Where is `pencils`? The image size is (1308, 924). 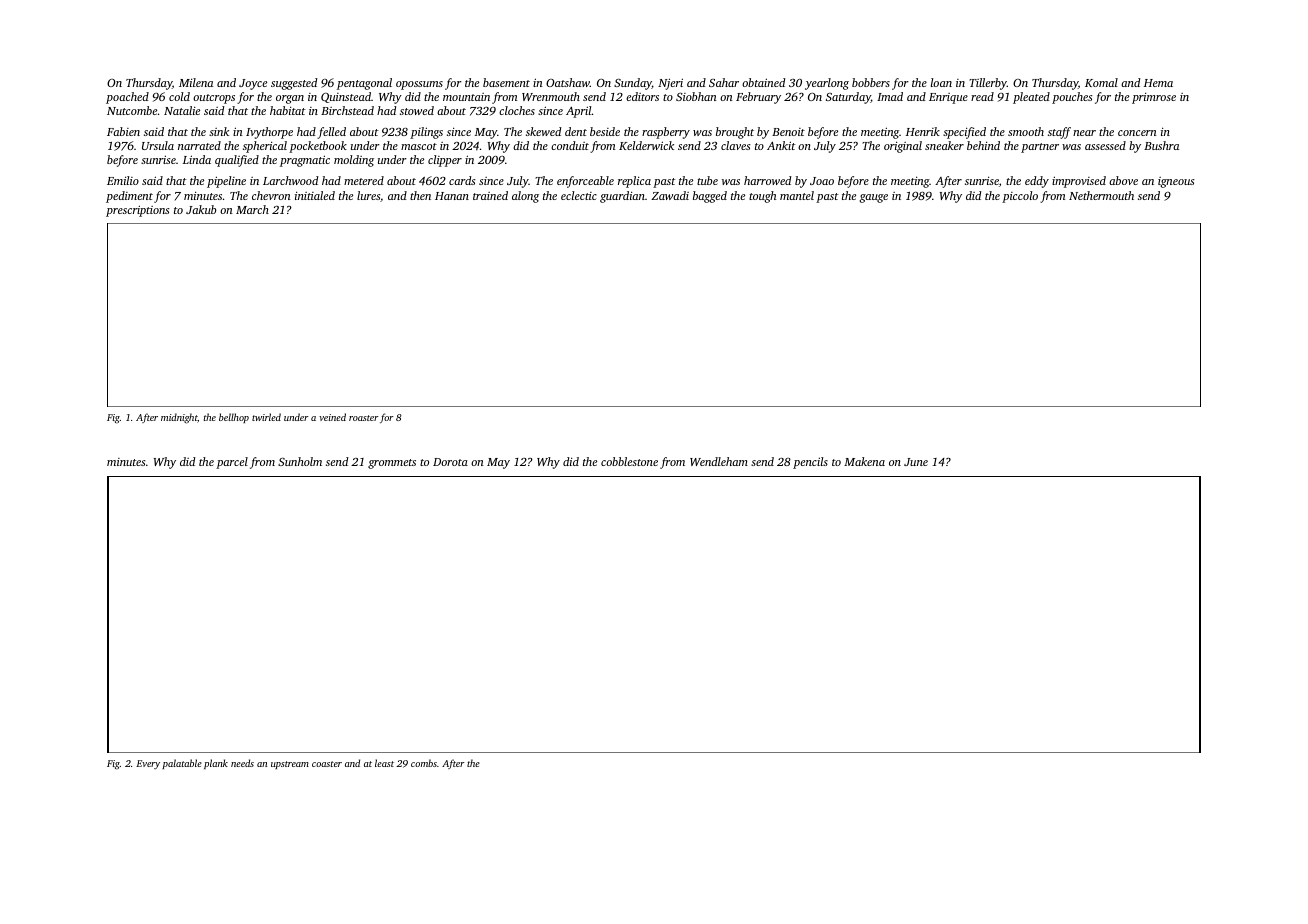
pencils is located at coordinates (810, 463).
